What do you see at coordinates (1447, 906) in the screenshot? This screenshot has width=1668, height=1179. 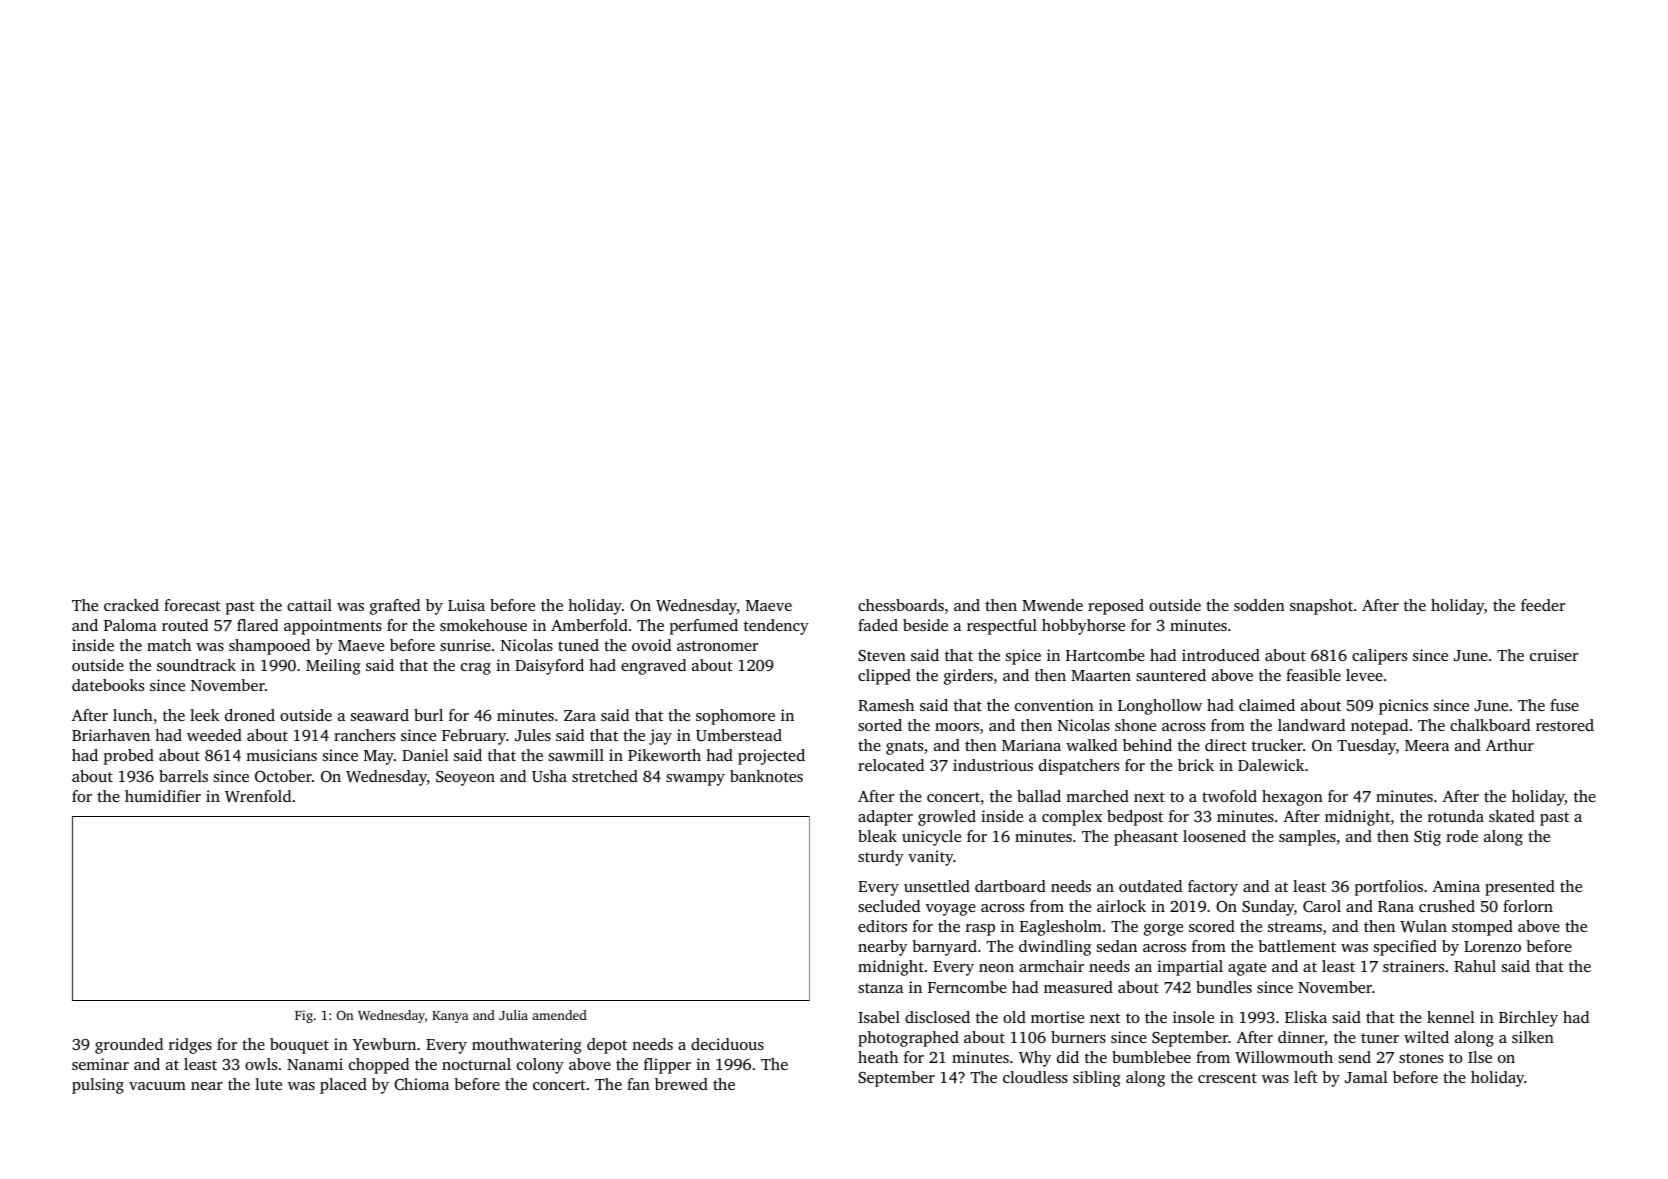 I see `crushed` at bounding box center [1447, 906].
